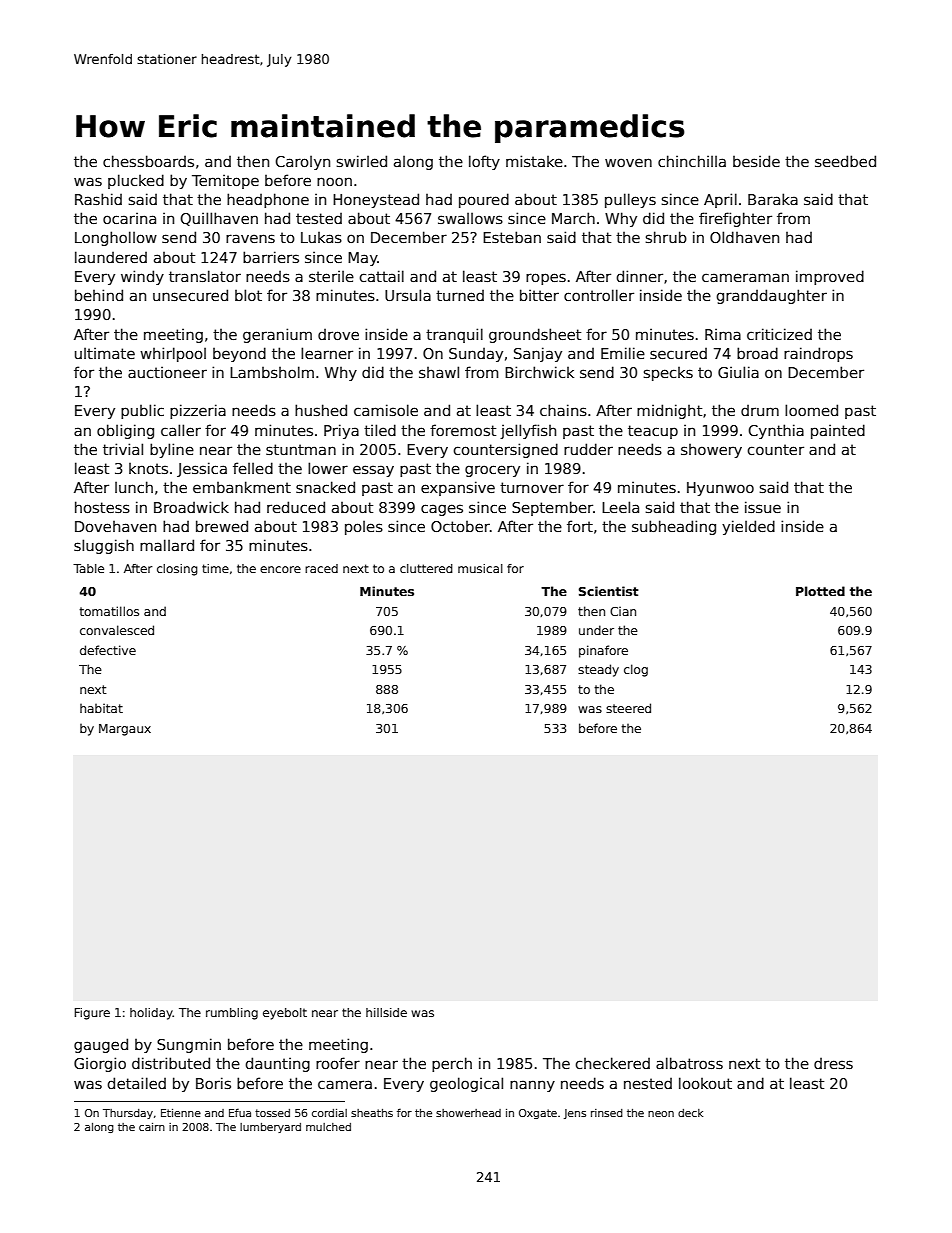 The width and height of the document is (952, 1233). What do you see at coordinates (628, 162) in the document?
I see `woven` at bounding box center [628, 162].
